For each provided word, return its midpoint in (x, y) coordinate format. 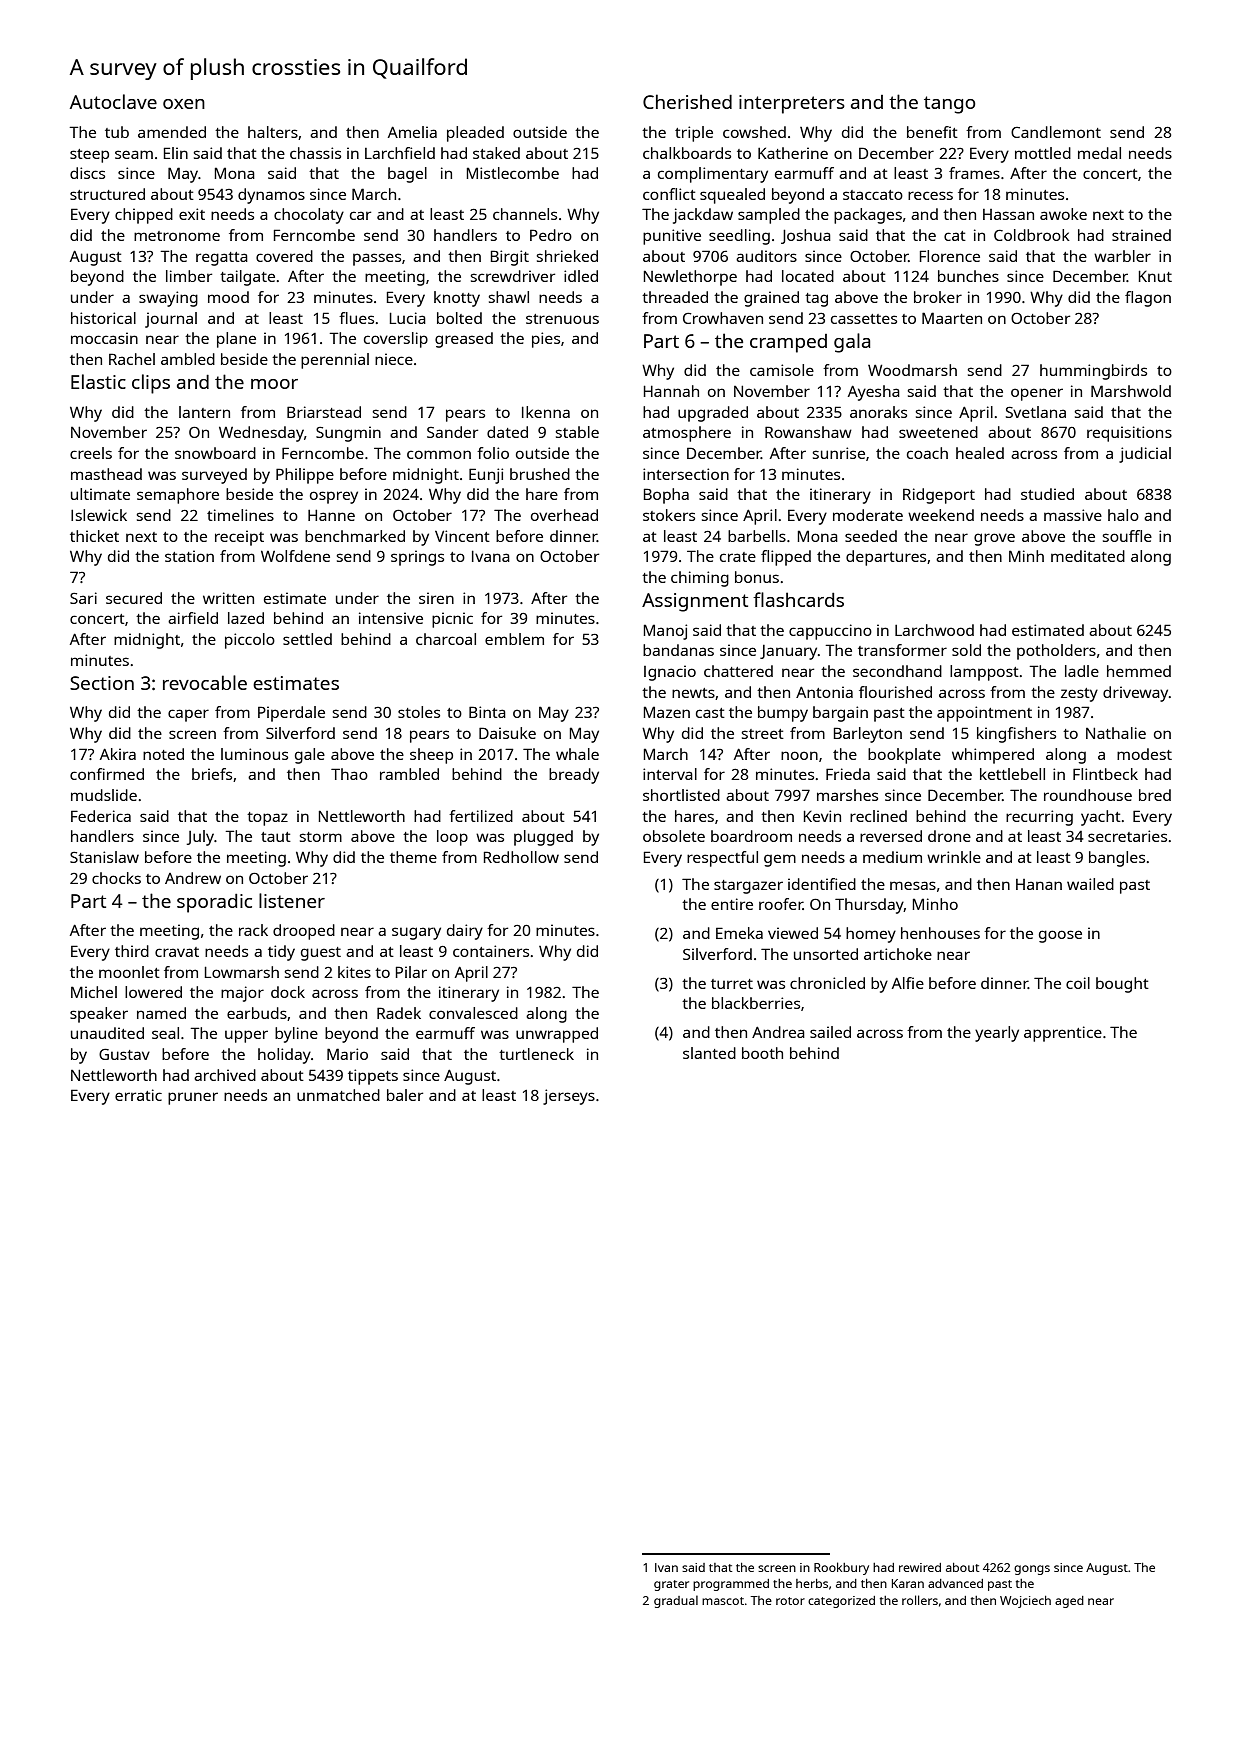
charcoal (446, 639)
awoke (1063, 214)
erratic (138, 1095)
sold (966, 650)
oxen (184, 104)
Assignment (695, 602)
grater (671, 1585)
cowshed (754, 132)
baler (405, 1095)
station (189, 556)
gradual (676, 1601)
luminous (254, 754)
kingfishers (1016, 735)
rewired (920, 1567)
